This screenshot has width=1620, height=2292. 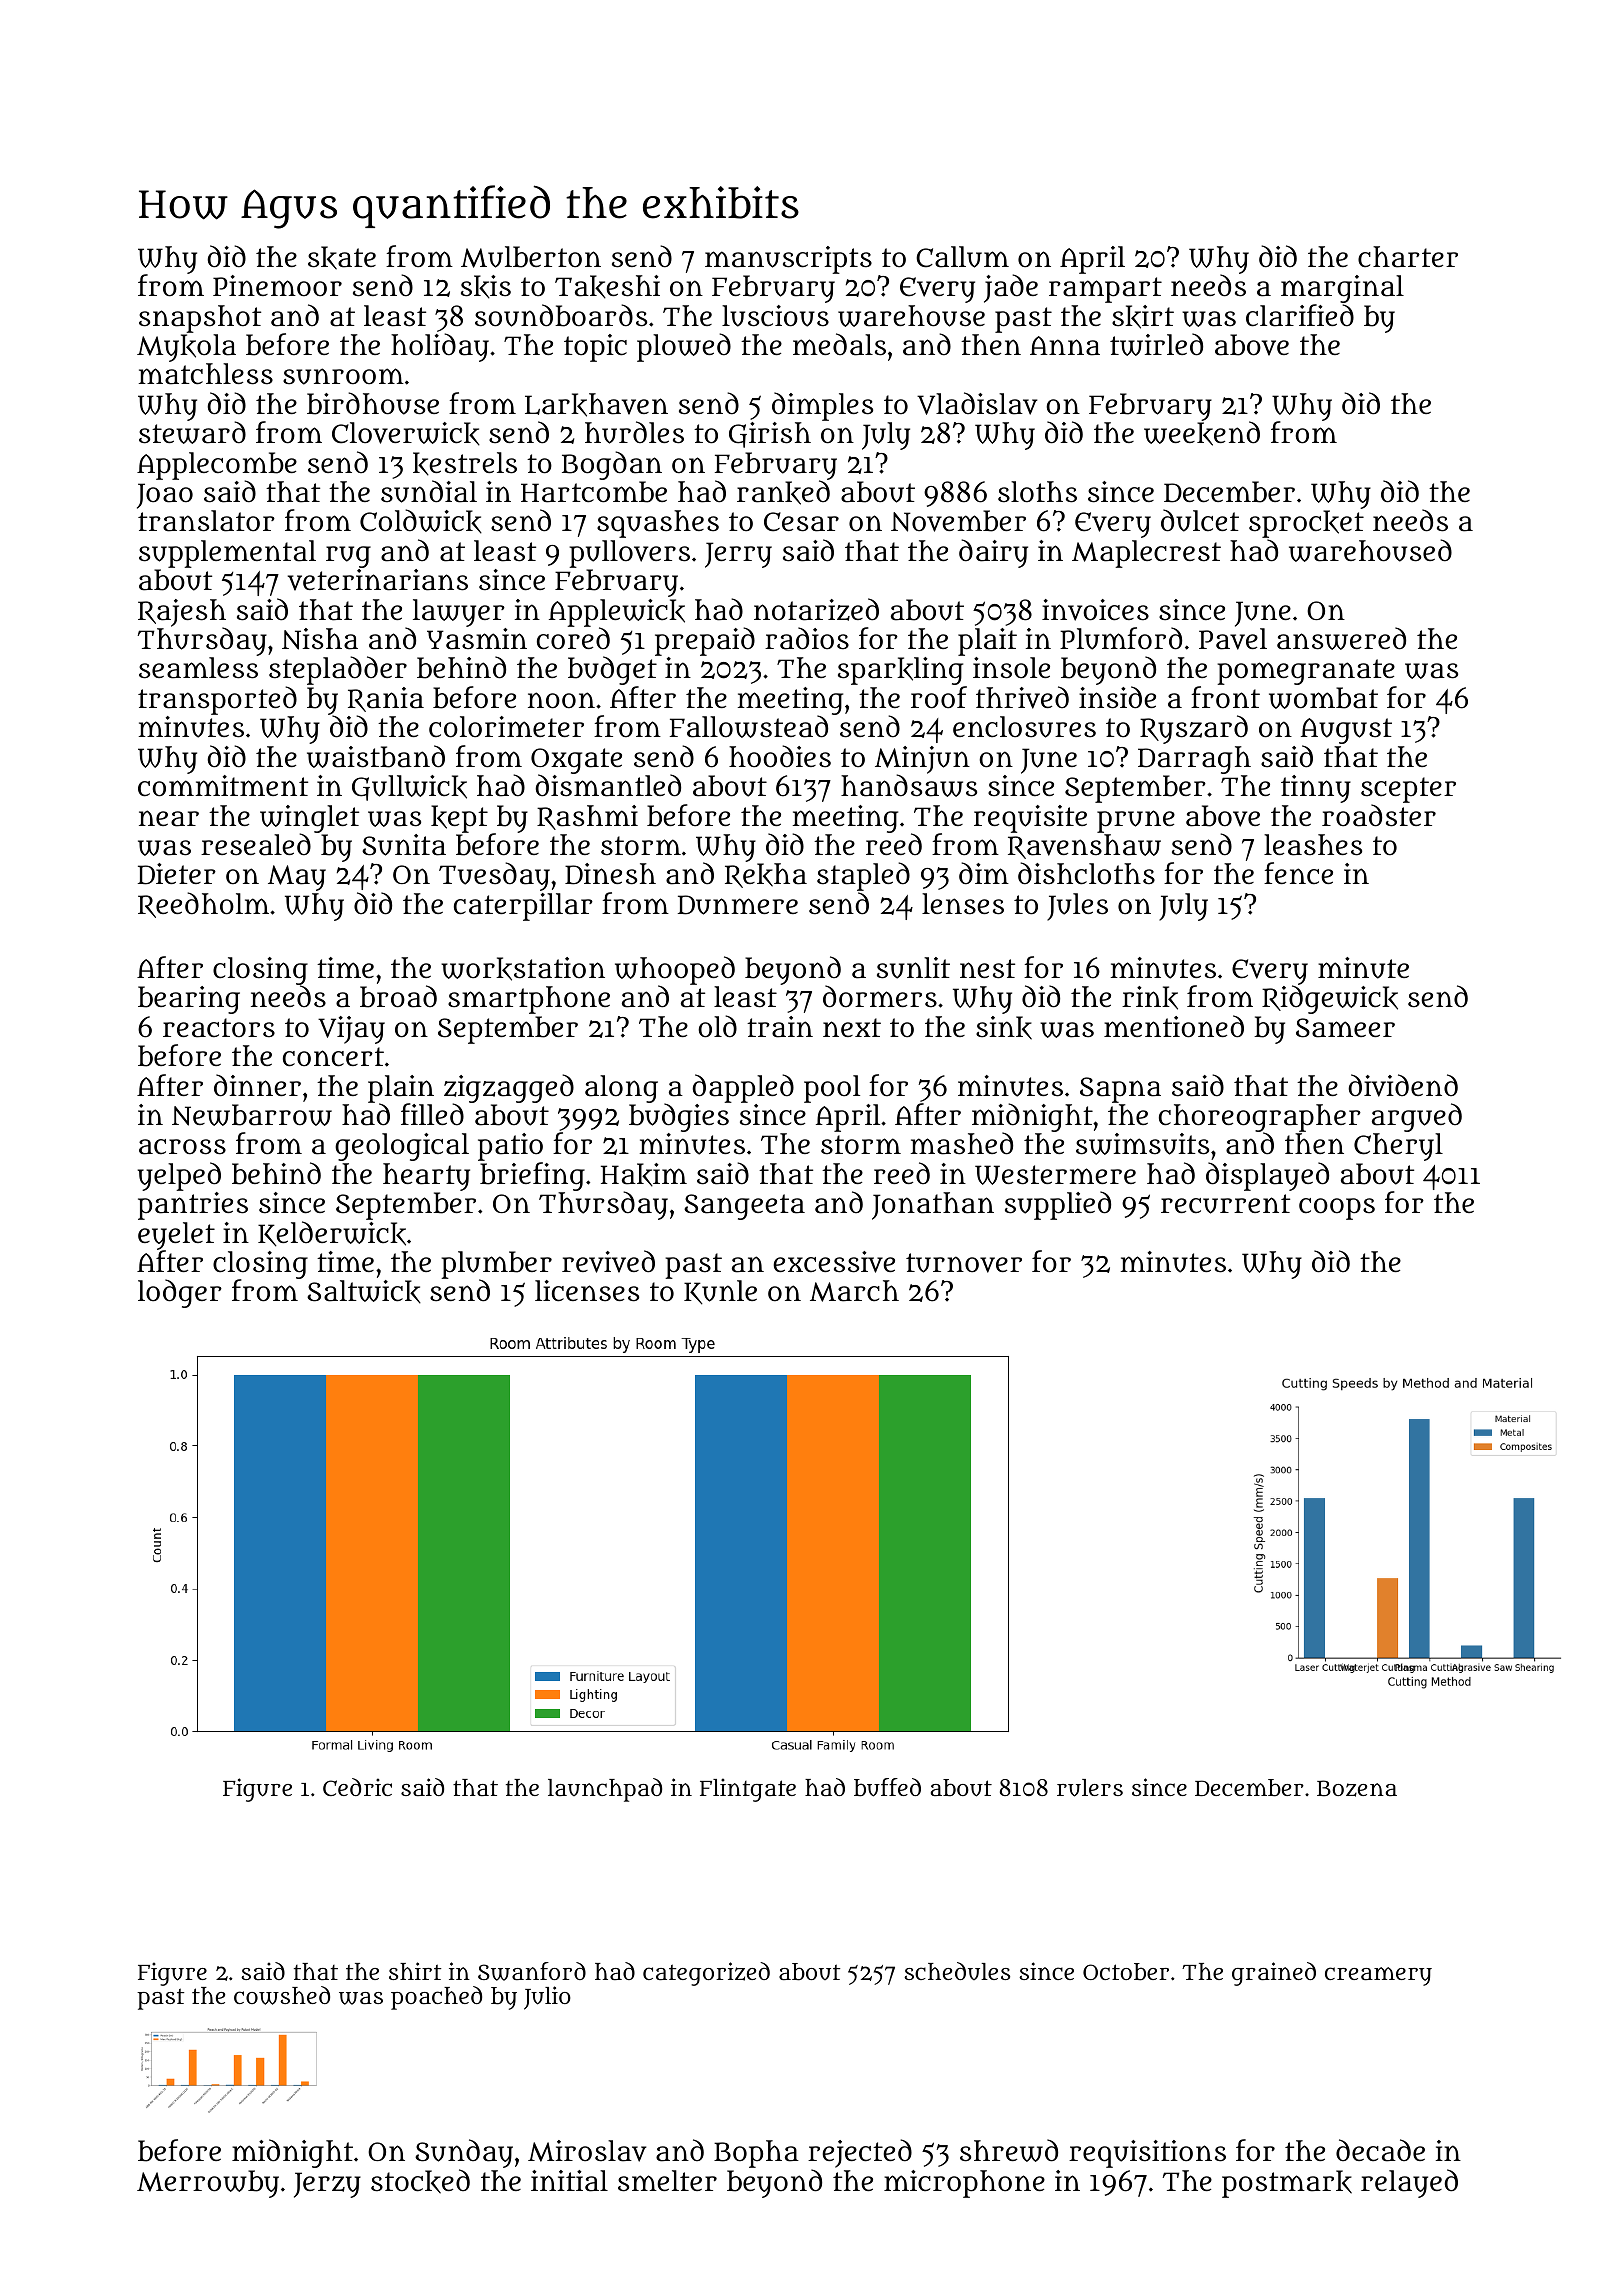 I want to click on smelter, so click(x=667, y=2181).
